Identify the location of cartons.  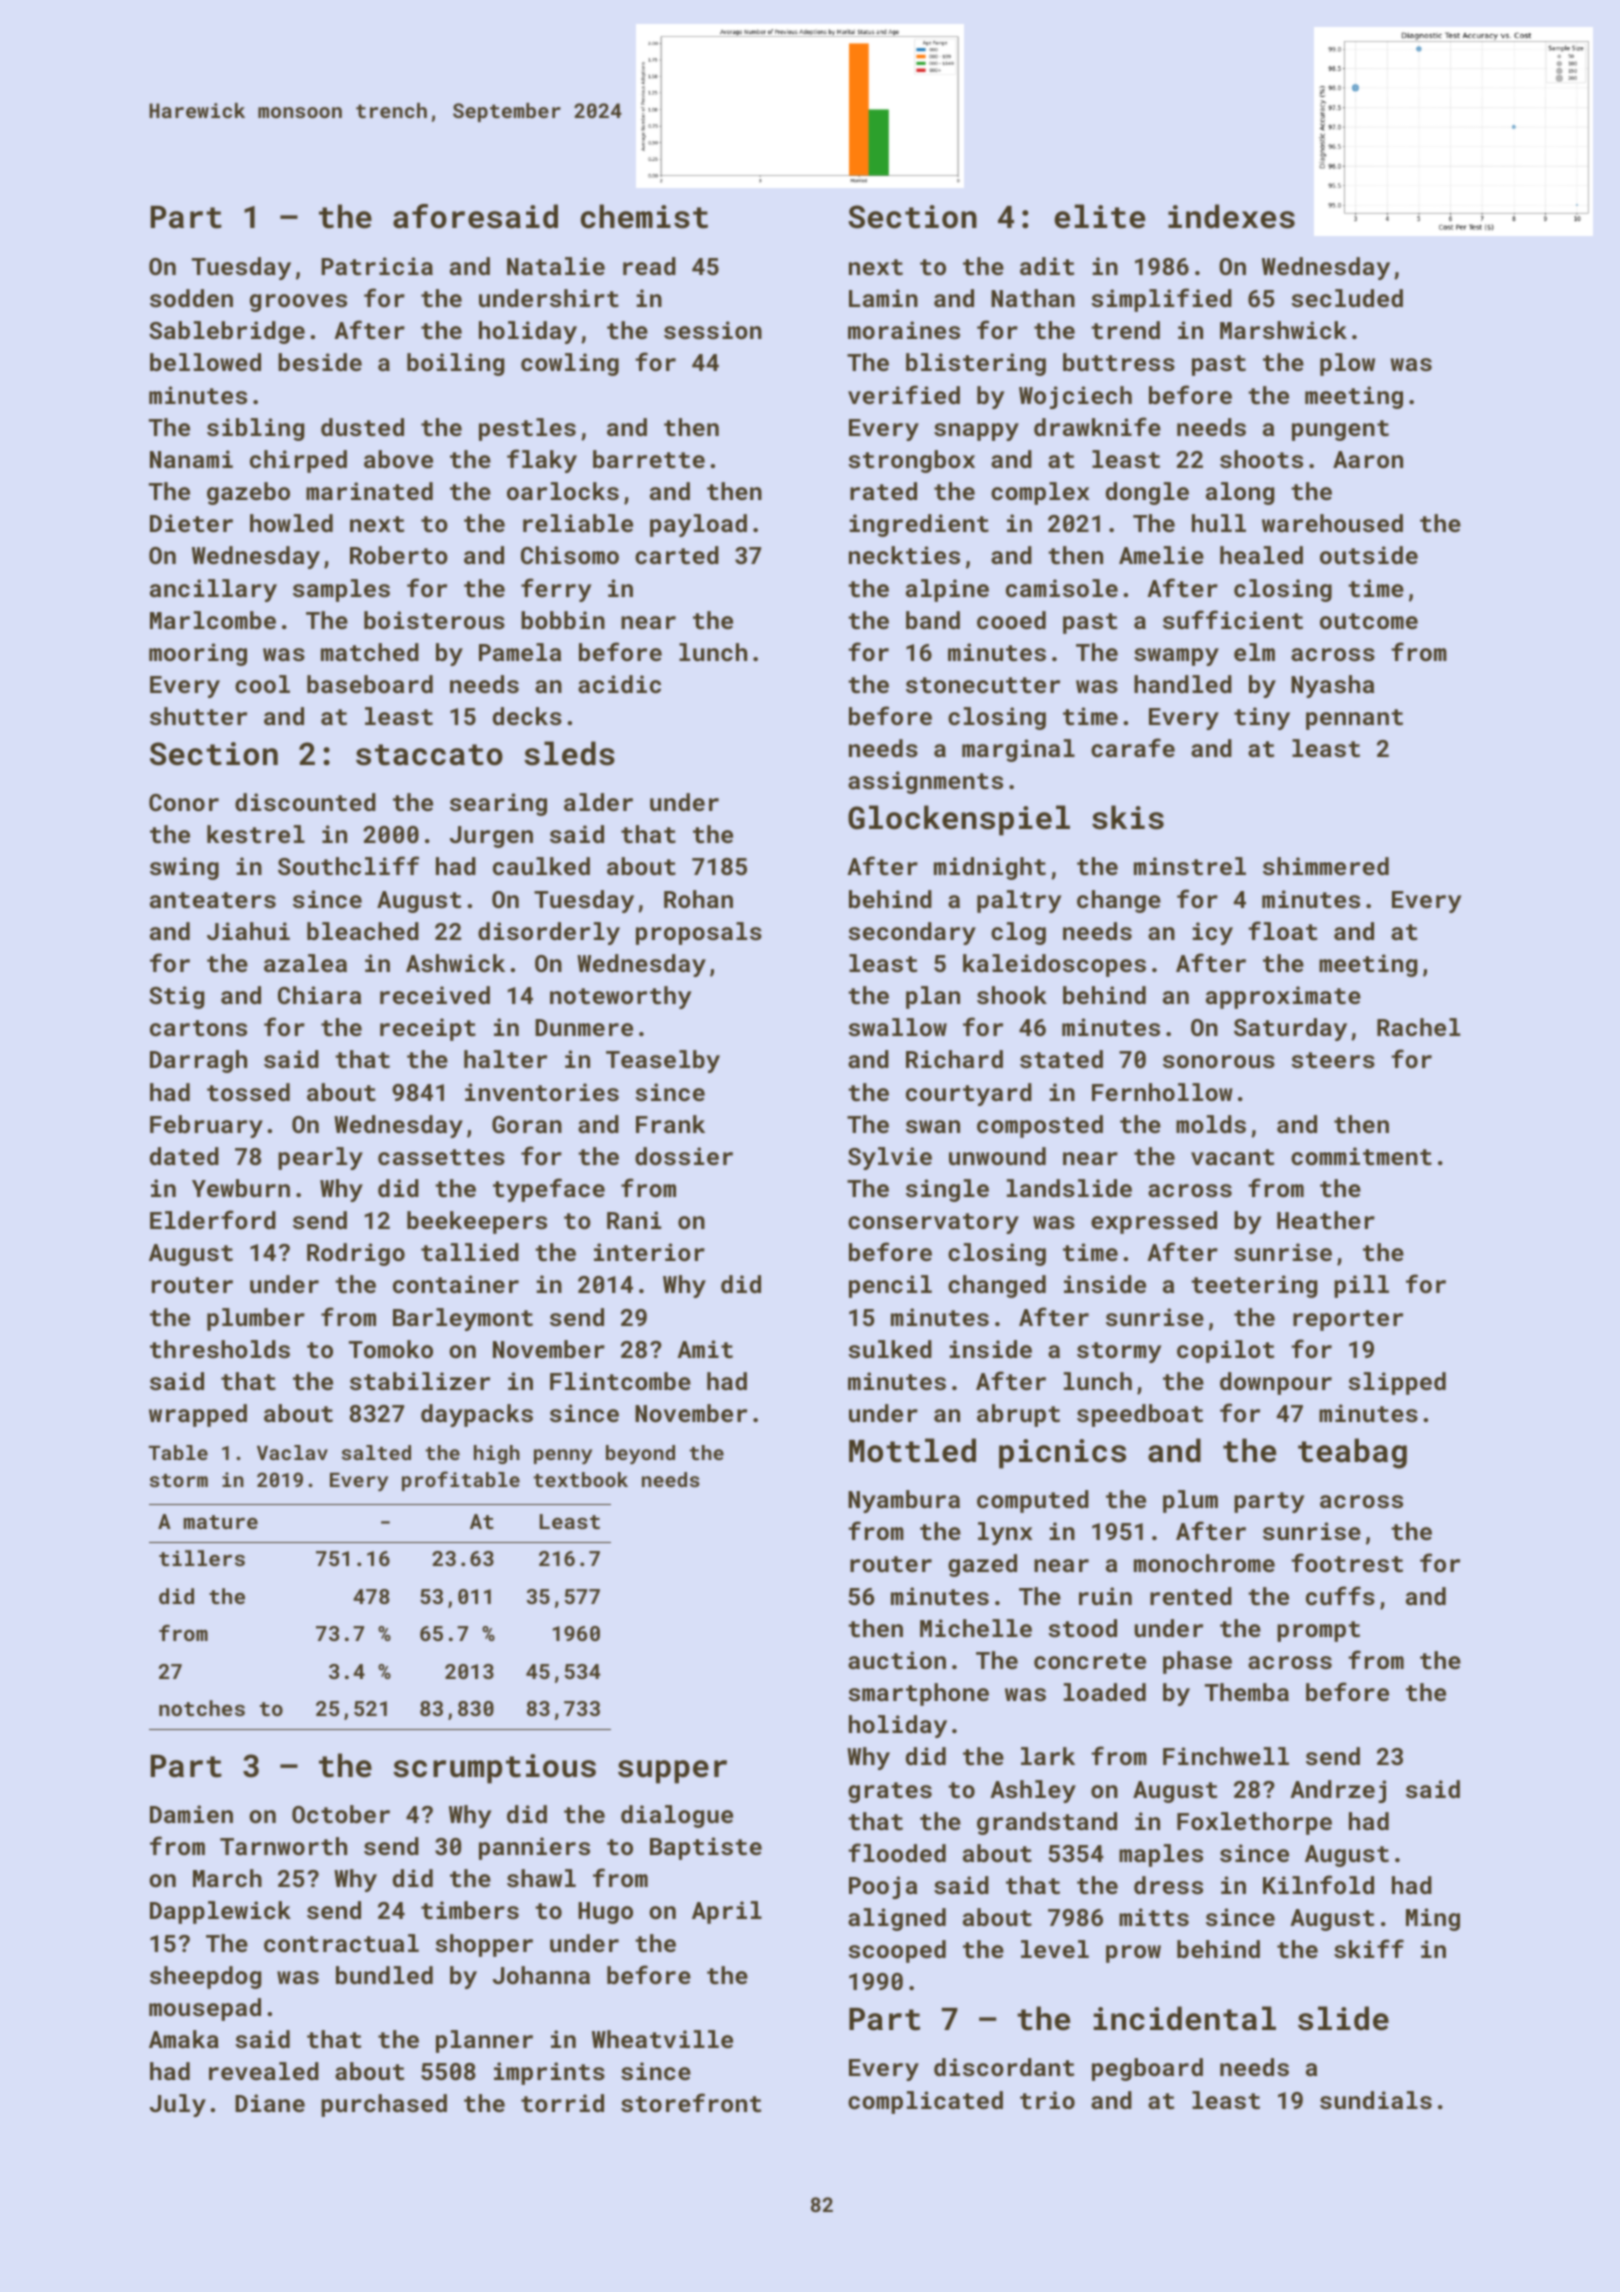
(198, 1028).
